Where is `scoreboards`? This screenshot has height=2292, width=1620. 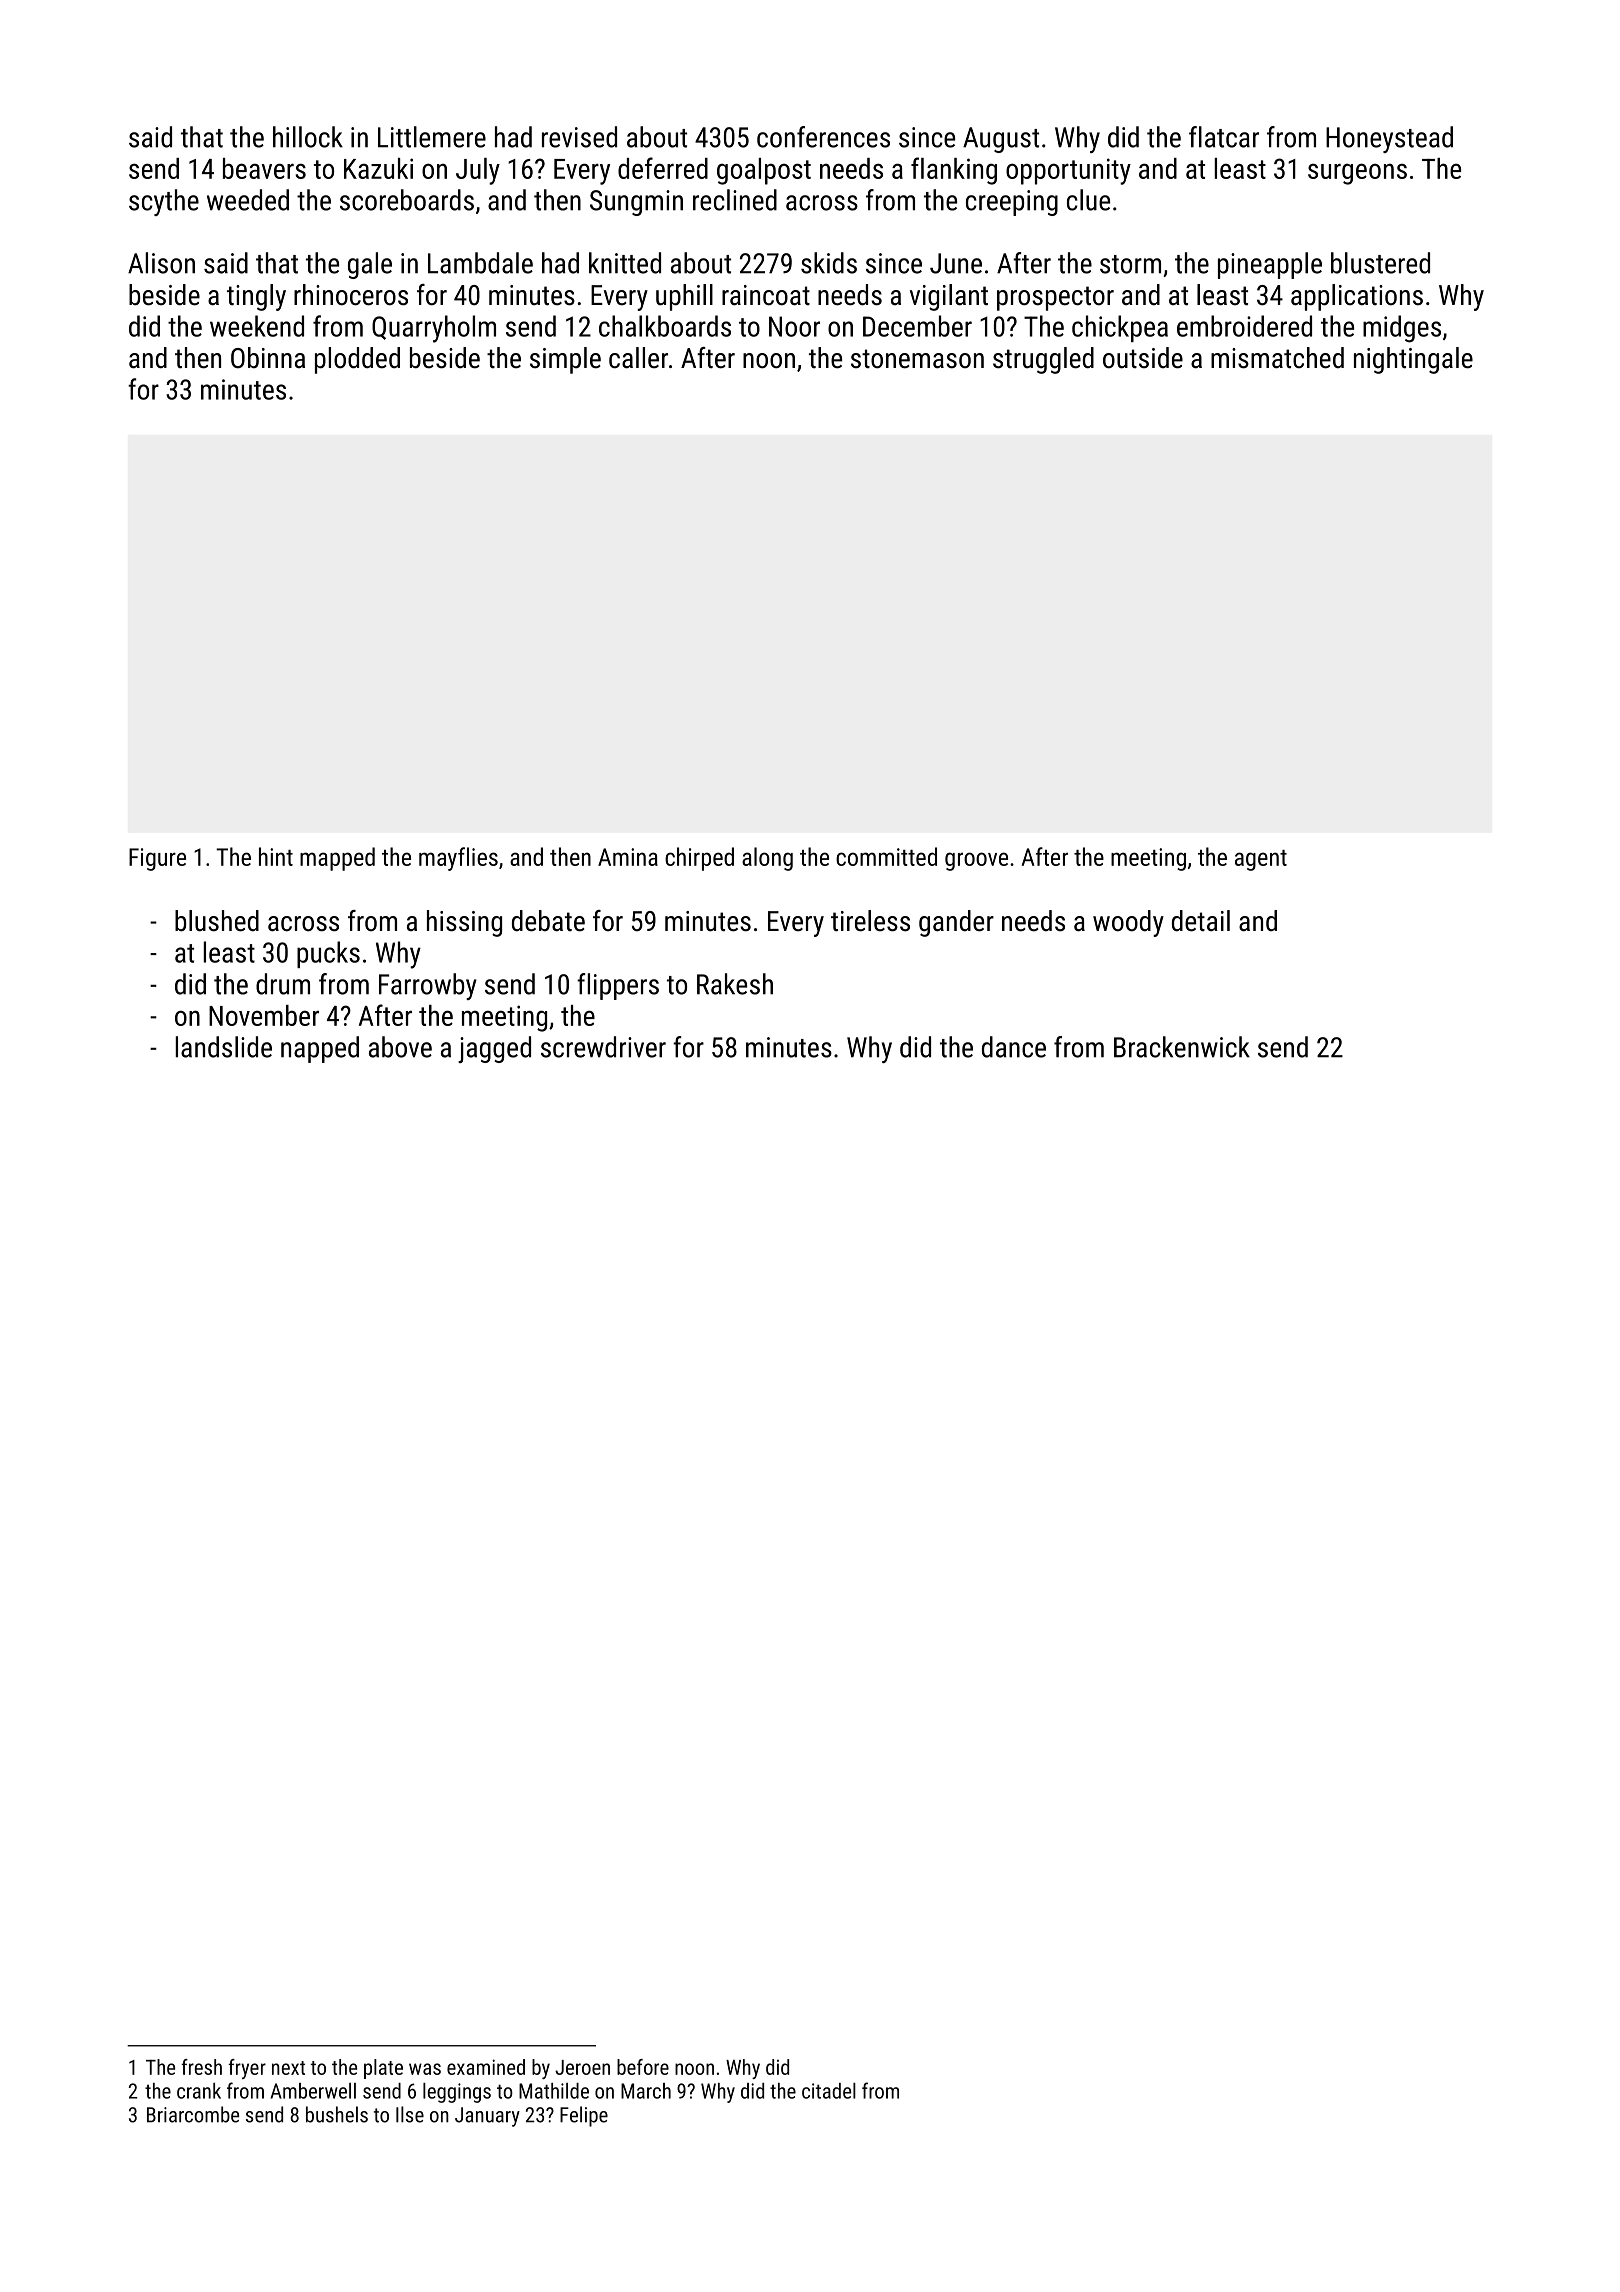 scoreboards is located at coordinates (407, 200).
